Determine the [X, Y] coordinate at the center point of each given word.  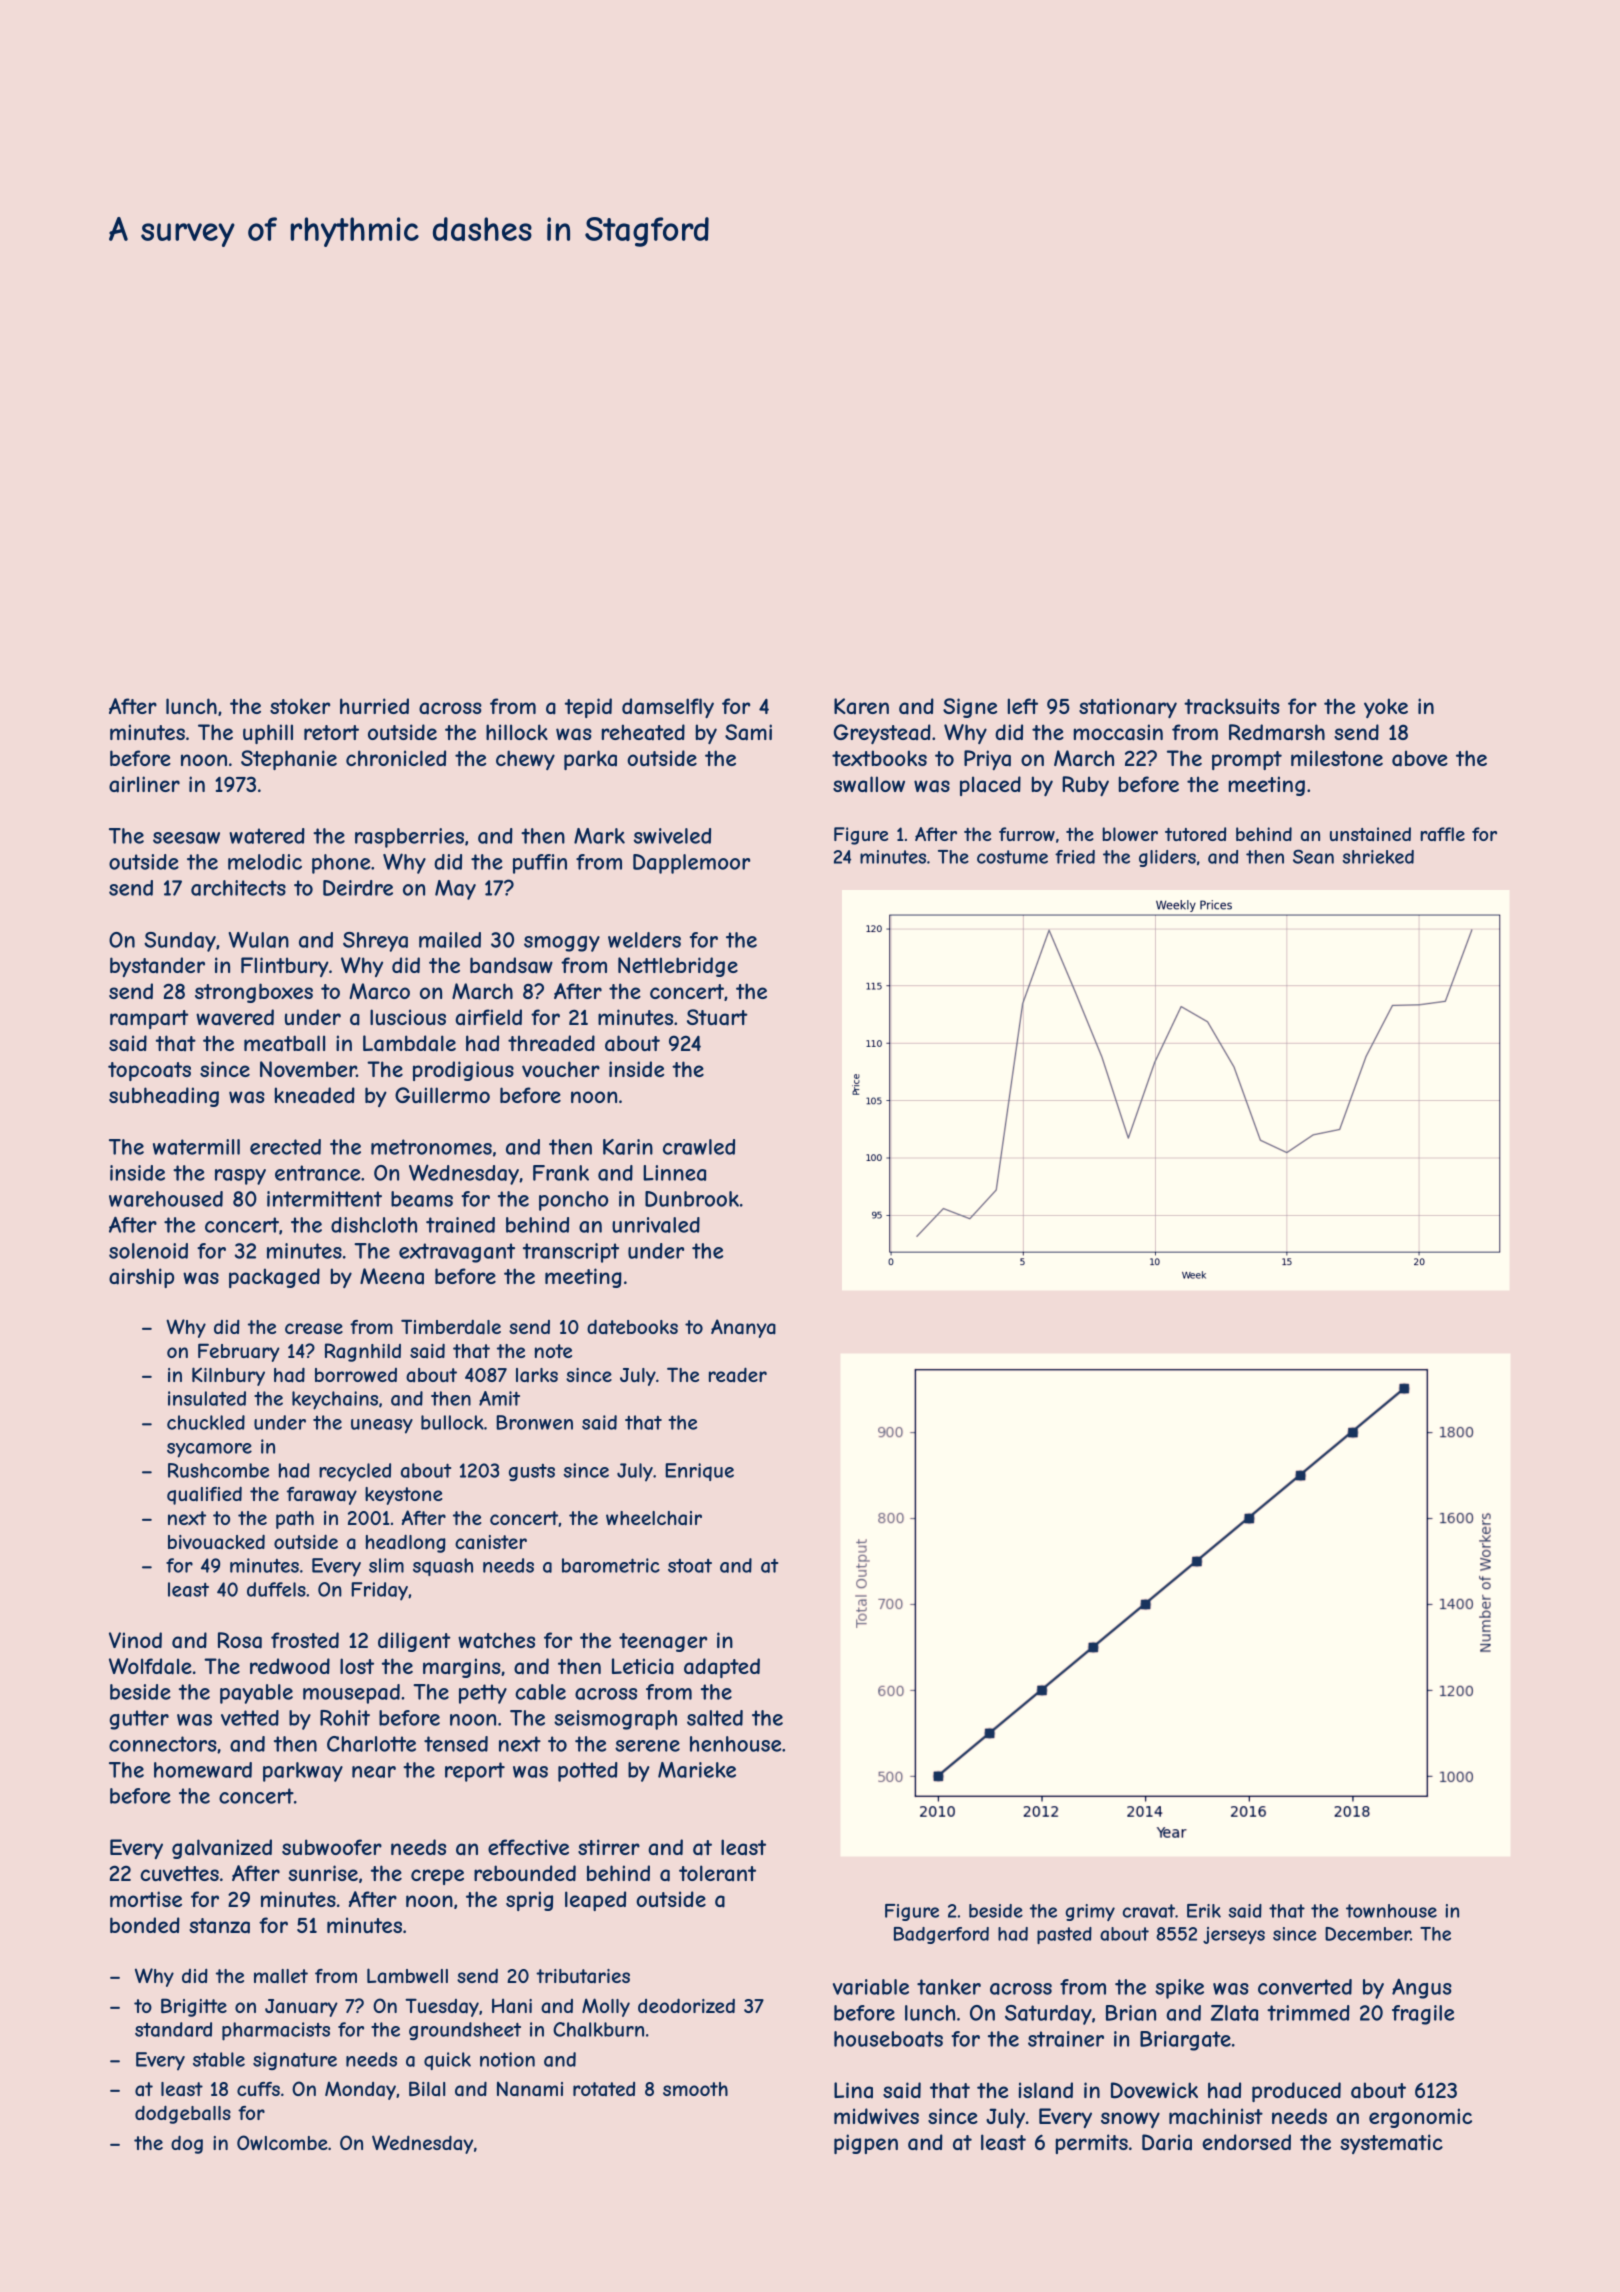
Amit [499, 1398]
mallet [281, 1976]
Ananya [743, 1328]
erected [285, 1147]
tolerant [717, 1873]
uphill [268, 734]
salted [715, 1718]
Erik [1204, 1911]
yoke [1386, 708]
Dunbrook [692, 1199]
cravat [1149, 1911]
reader [738, 1374]
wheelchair [654, 1518]
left [1023, 706]
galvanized [222, 1849]
